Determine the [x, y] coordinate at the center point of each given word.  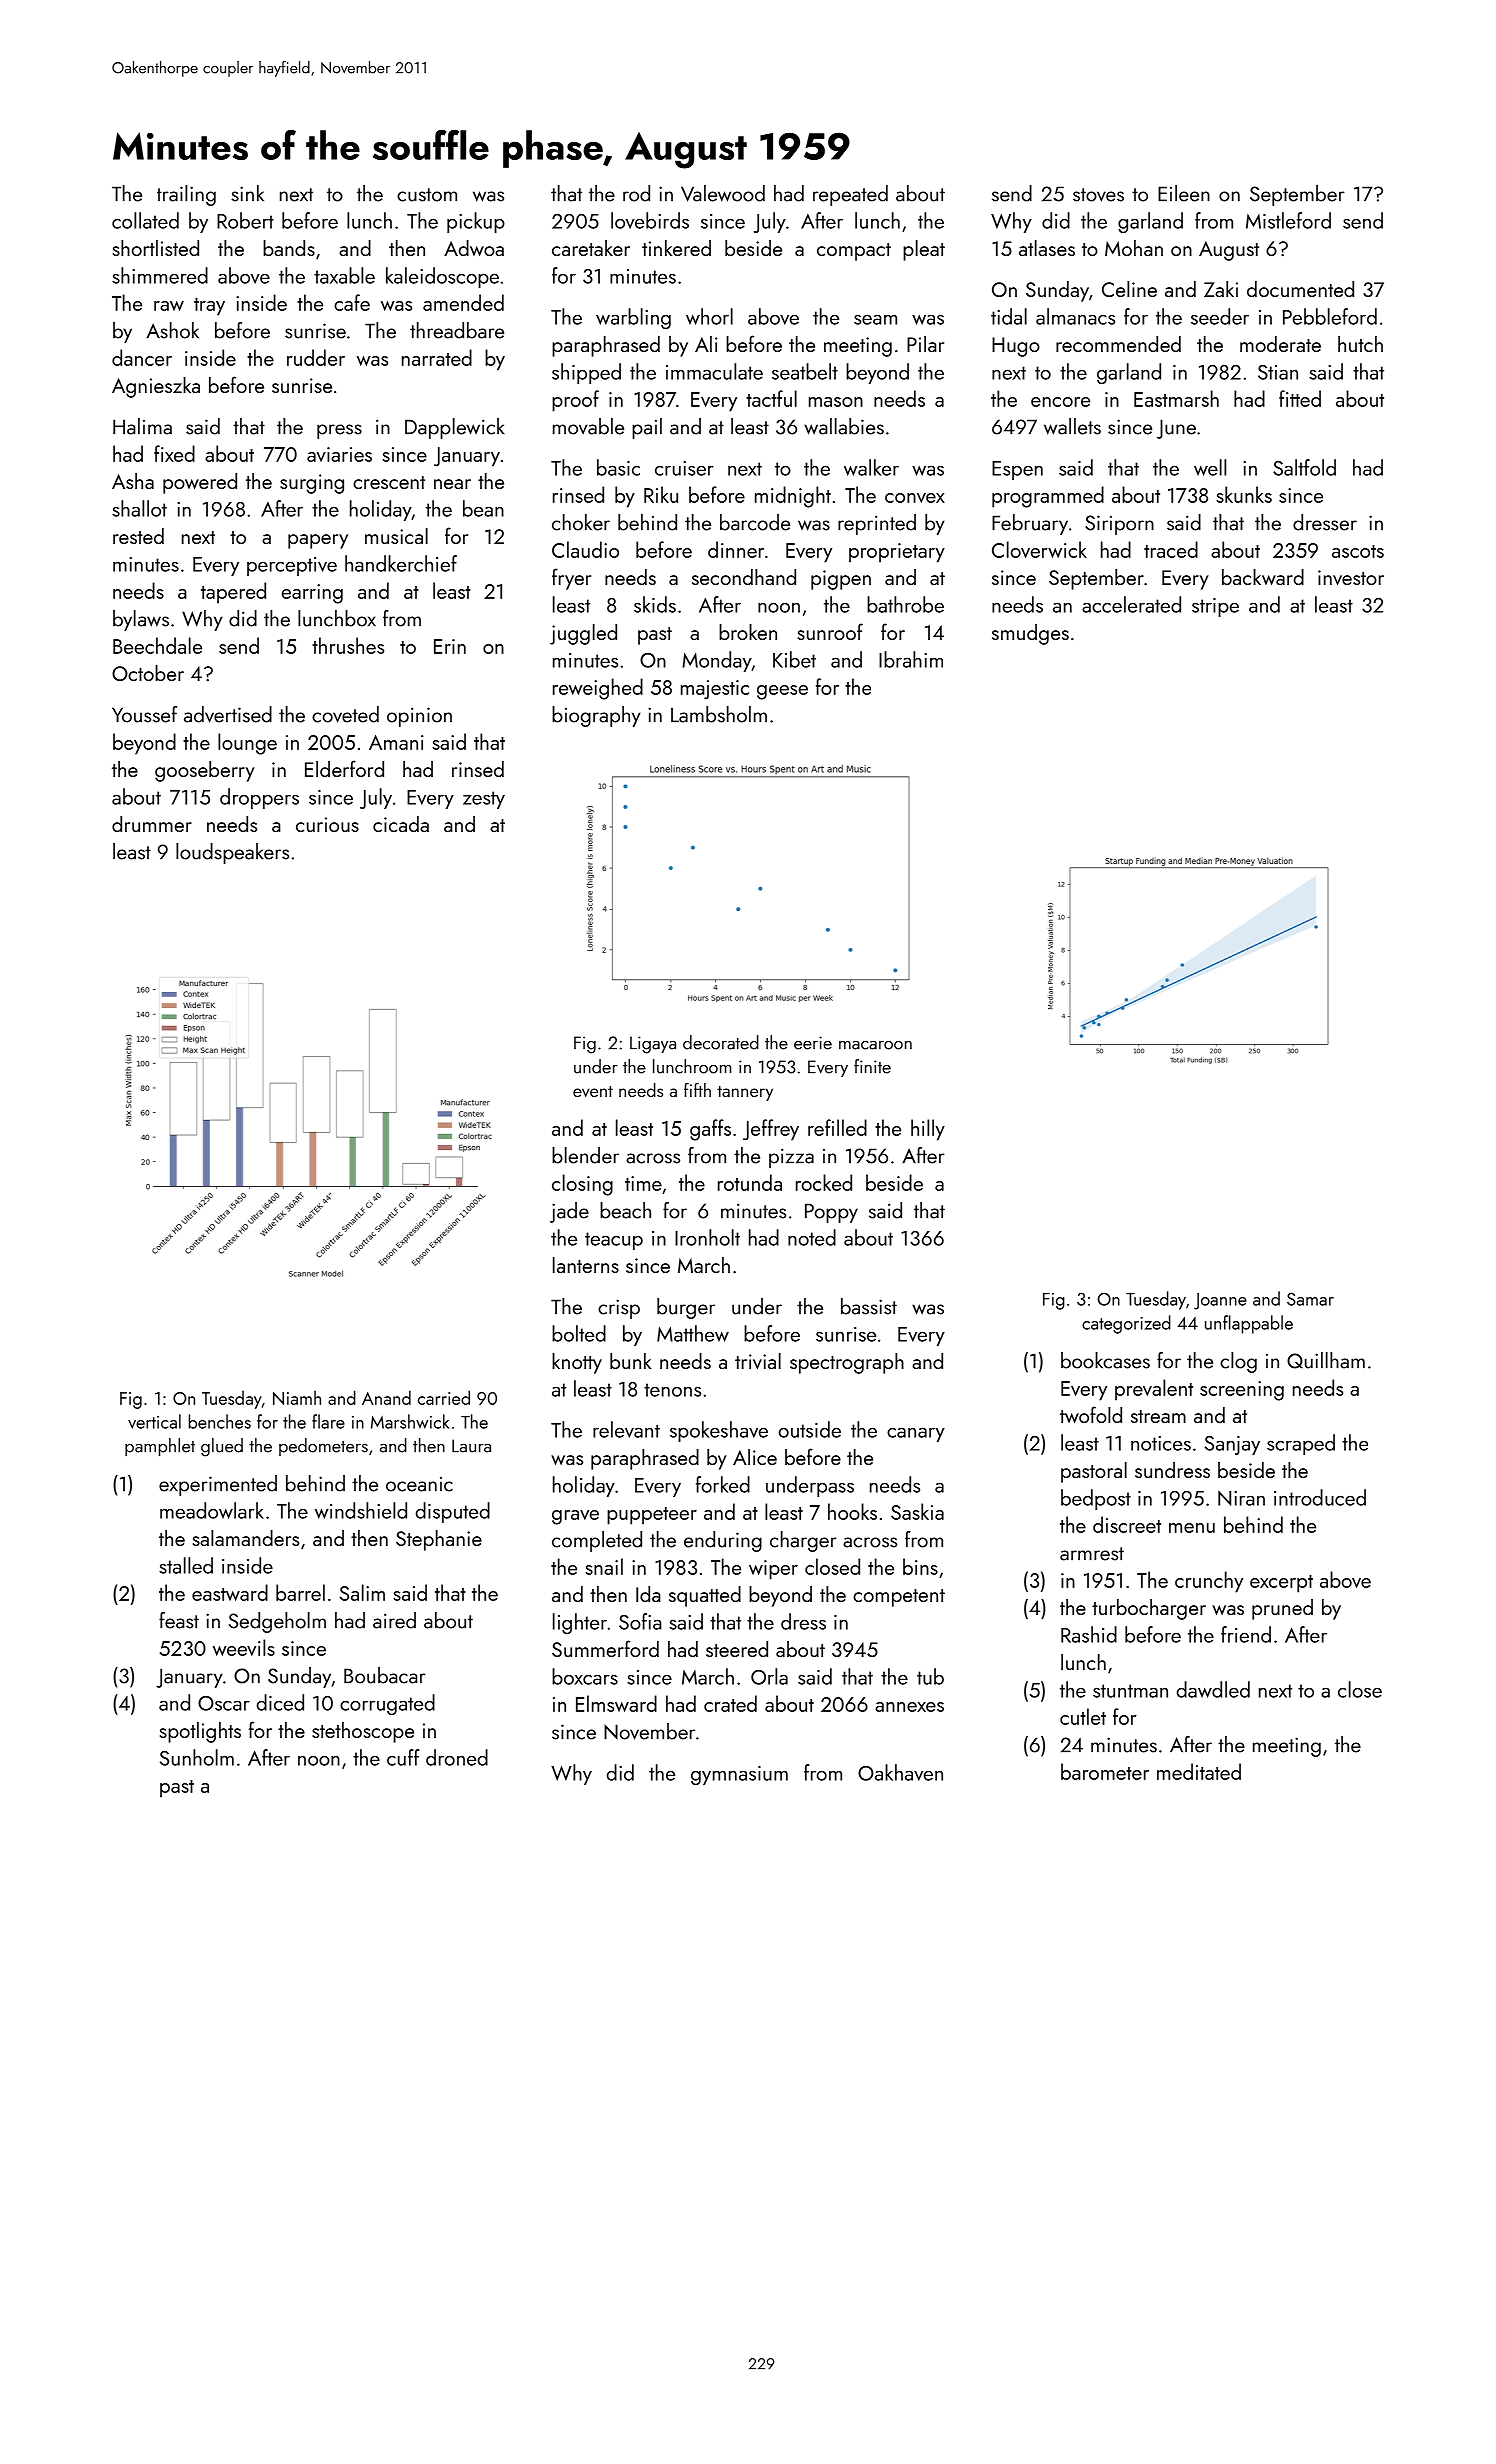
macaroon [875, 1045]
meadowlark [212, 1510]
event [593, 1091]
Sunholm [197, 1757]
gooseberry [205, 771]
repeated [850, 195]
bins [920, 1566]
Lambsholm [719, 714]
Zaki [1221, 289]
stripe [1215, 607]
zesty [484, 800]
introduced [1320, 1497]
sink [247, 193]
